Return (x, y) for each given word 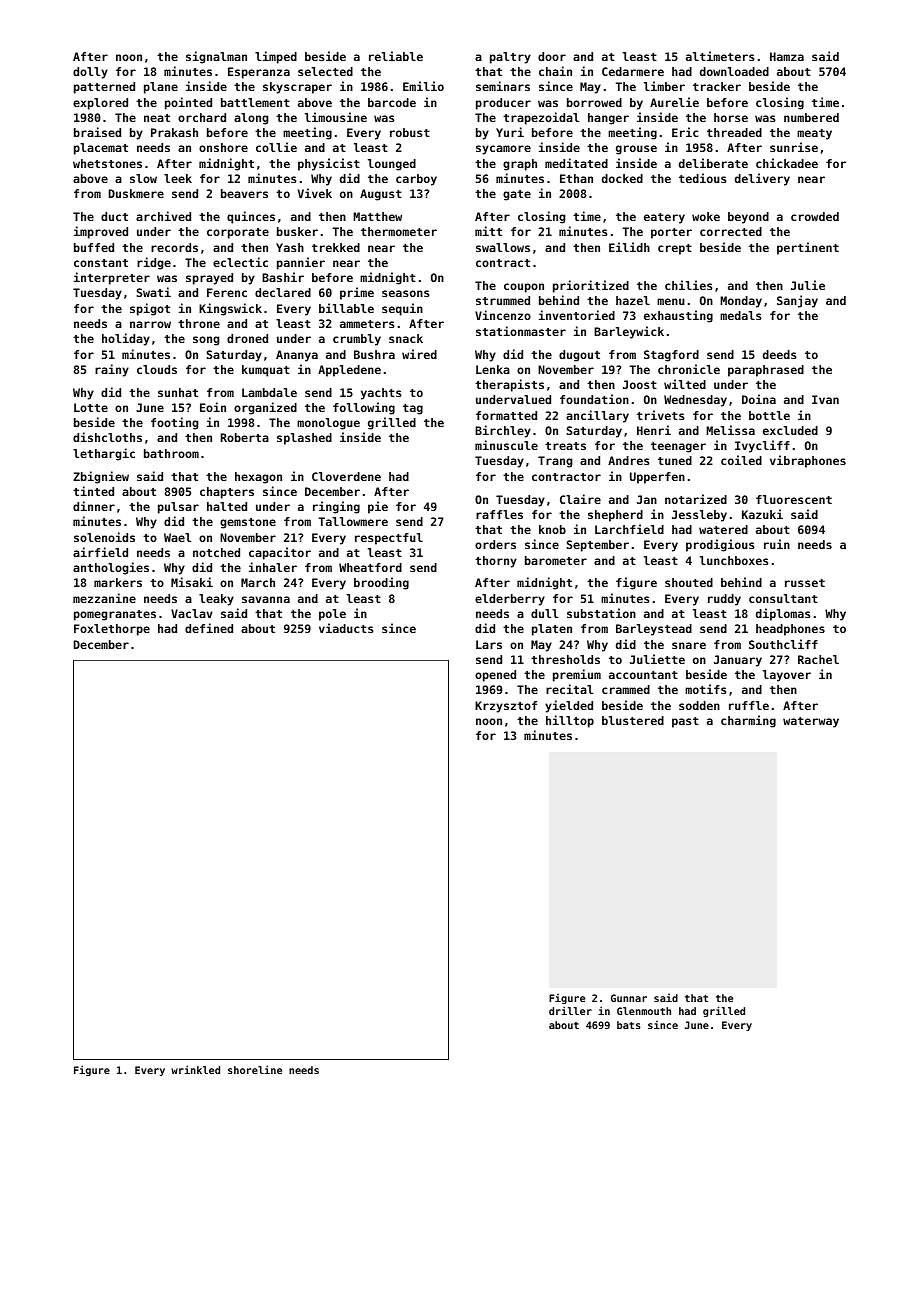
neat (157, 118)
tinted (93, 491)
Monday (741, 302)
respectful (389, 539)
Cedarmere (633, 71)
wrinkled (195, 1069)
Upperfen (657, 478)
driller (570, 1010)
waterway (811, 722)
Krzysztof (506, 707)
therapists (509, 385)
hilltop (570, 721)
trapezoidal (541, 118)
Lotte (91, 407)
